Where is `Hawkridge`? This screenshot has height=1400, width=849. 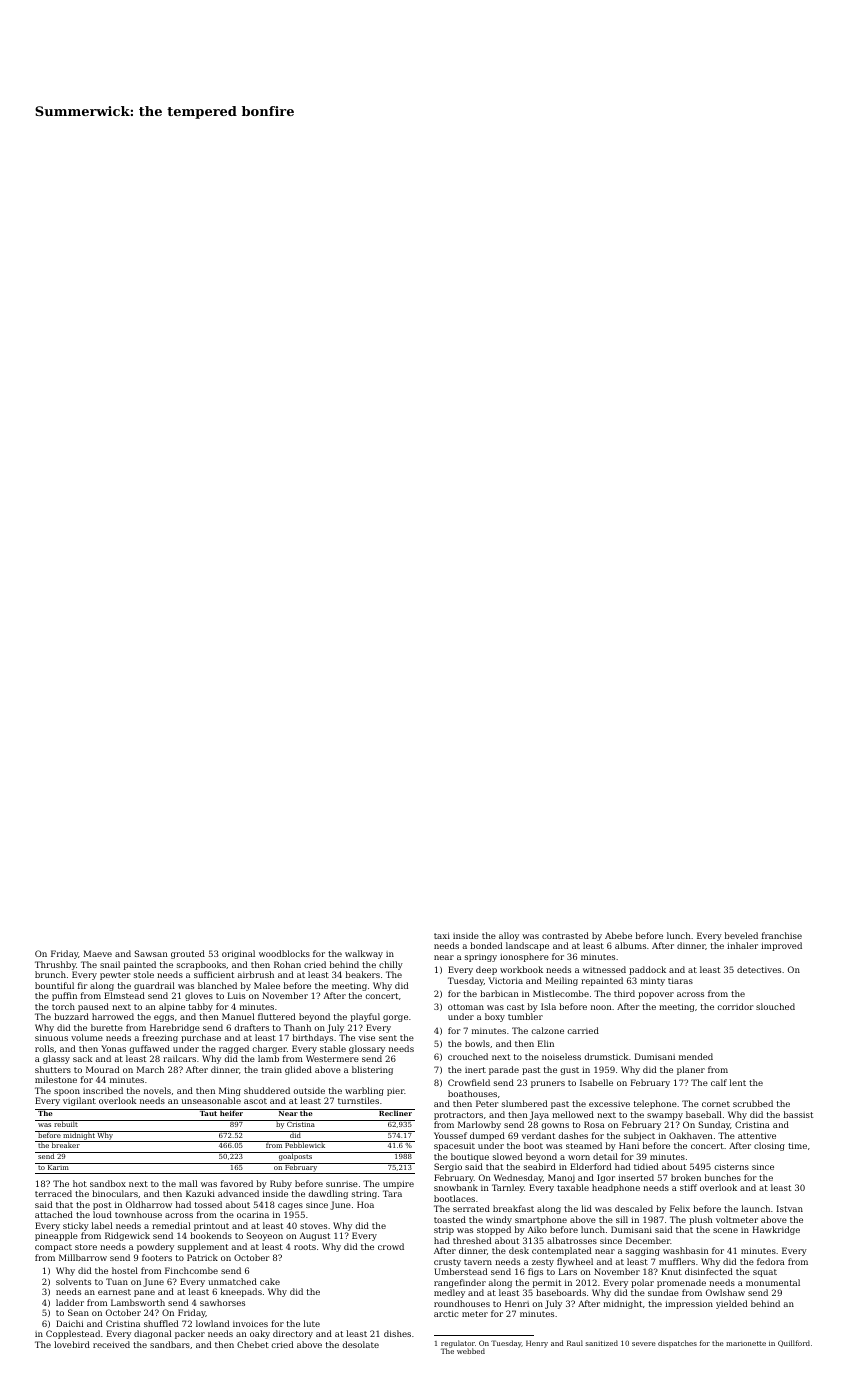 Hawkridge is located at coordinates (776, 1230).
